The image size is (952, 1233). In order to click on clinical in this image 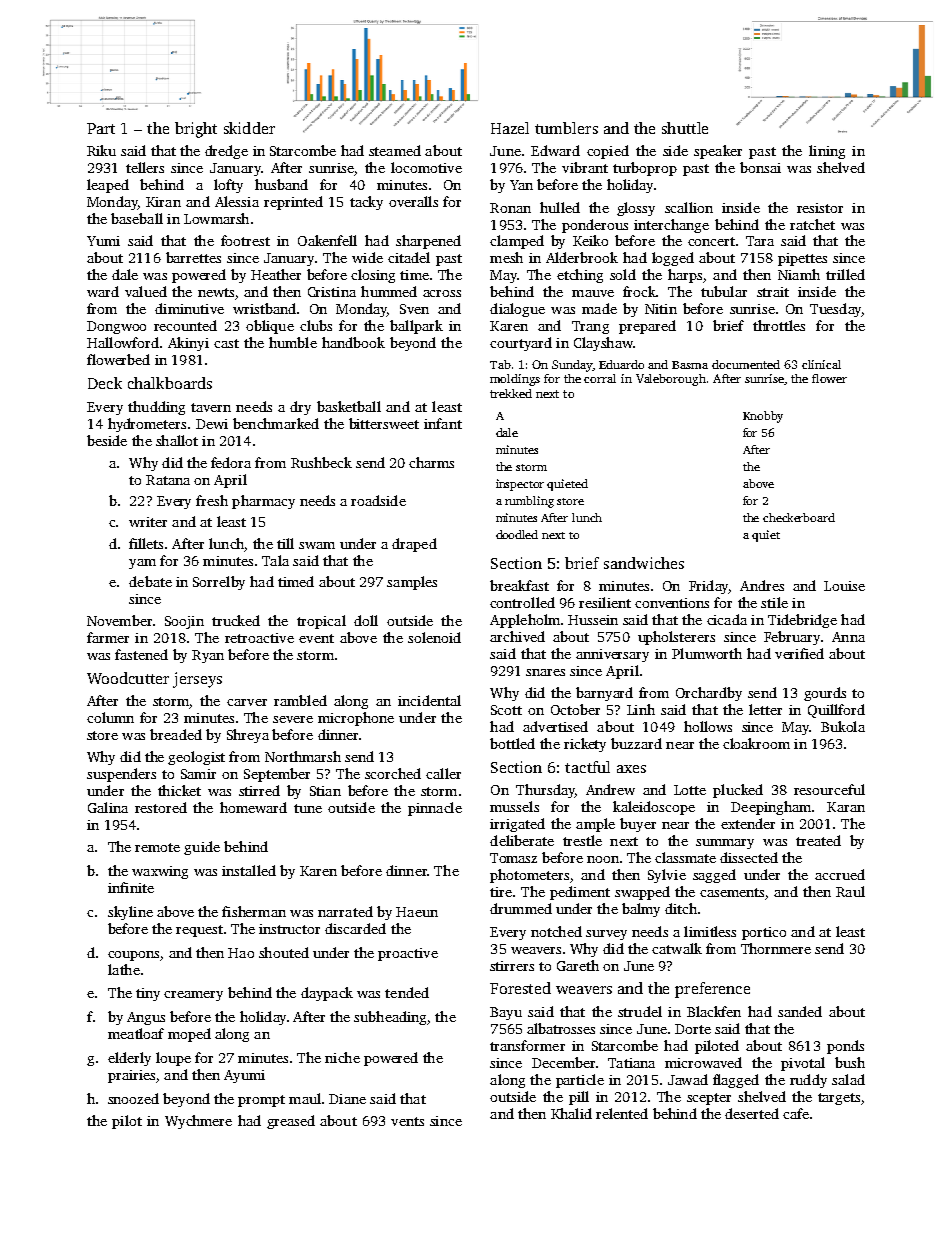, I will do `click(821, 364)`.
